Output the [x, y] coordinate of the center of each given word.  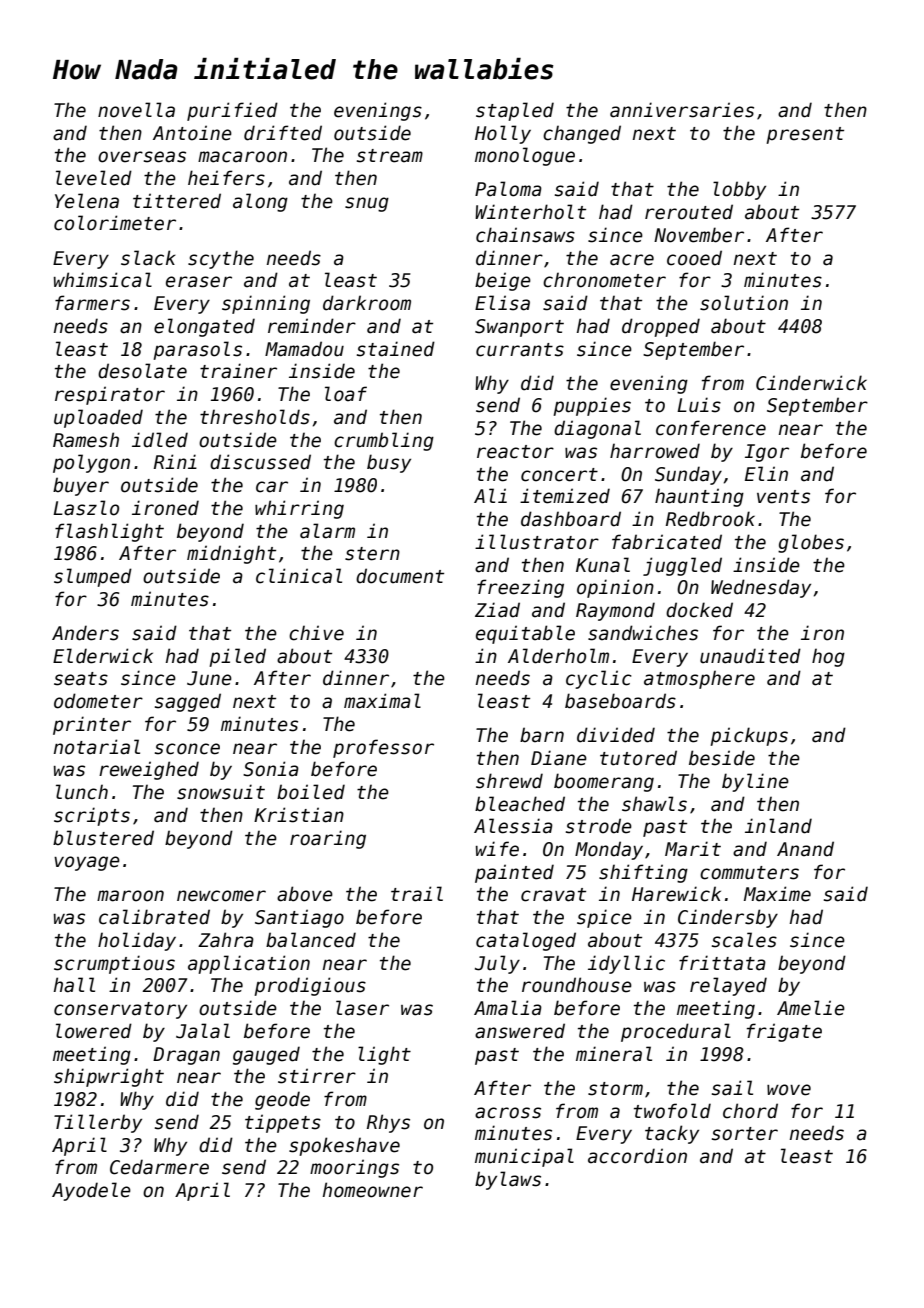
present [805, 135]
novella [136, 110]
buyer [81, 486]
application [249, 964]
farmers [92, 303]
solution [744, 303]
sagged [188, 702]
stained [396, 349]
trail [417, 894]
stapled [515, 111]
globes [811, 543]
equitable [525, 634]
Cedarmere [159, 1167]
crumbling [384, 441]
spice [604, 918]
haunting [699, 497]
